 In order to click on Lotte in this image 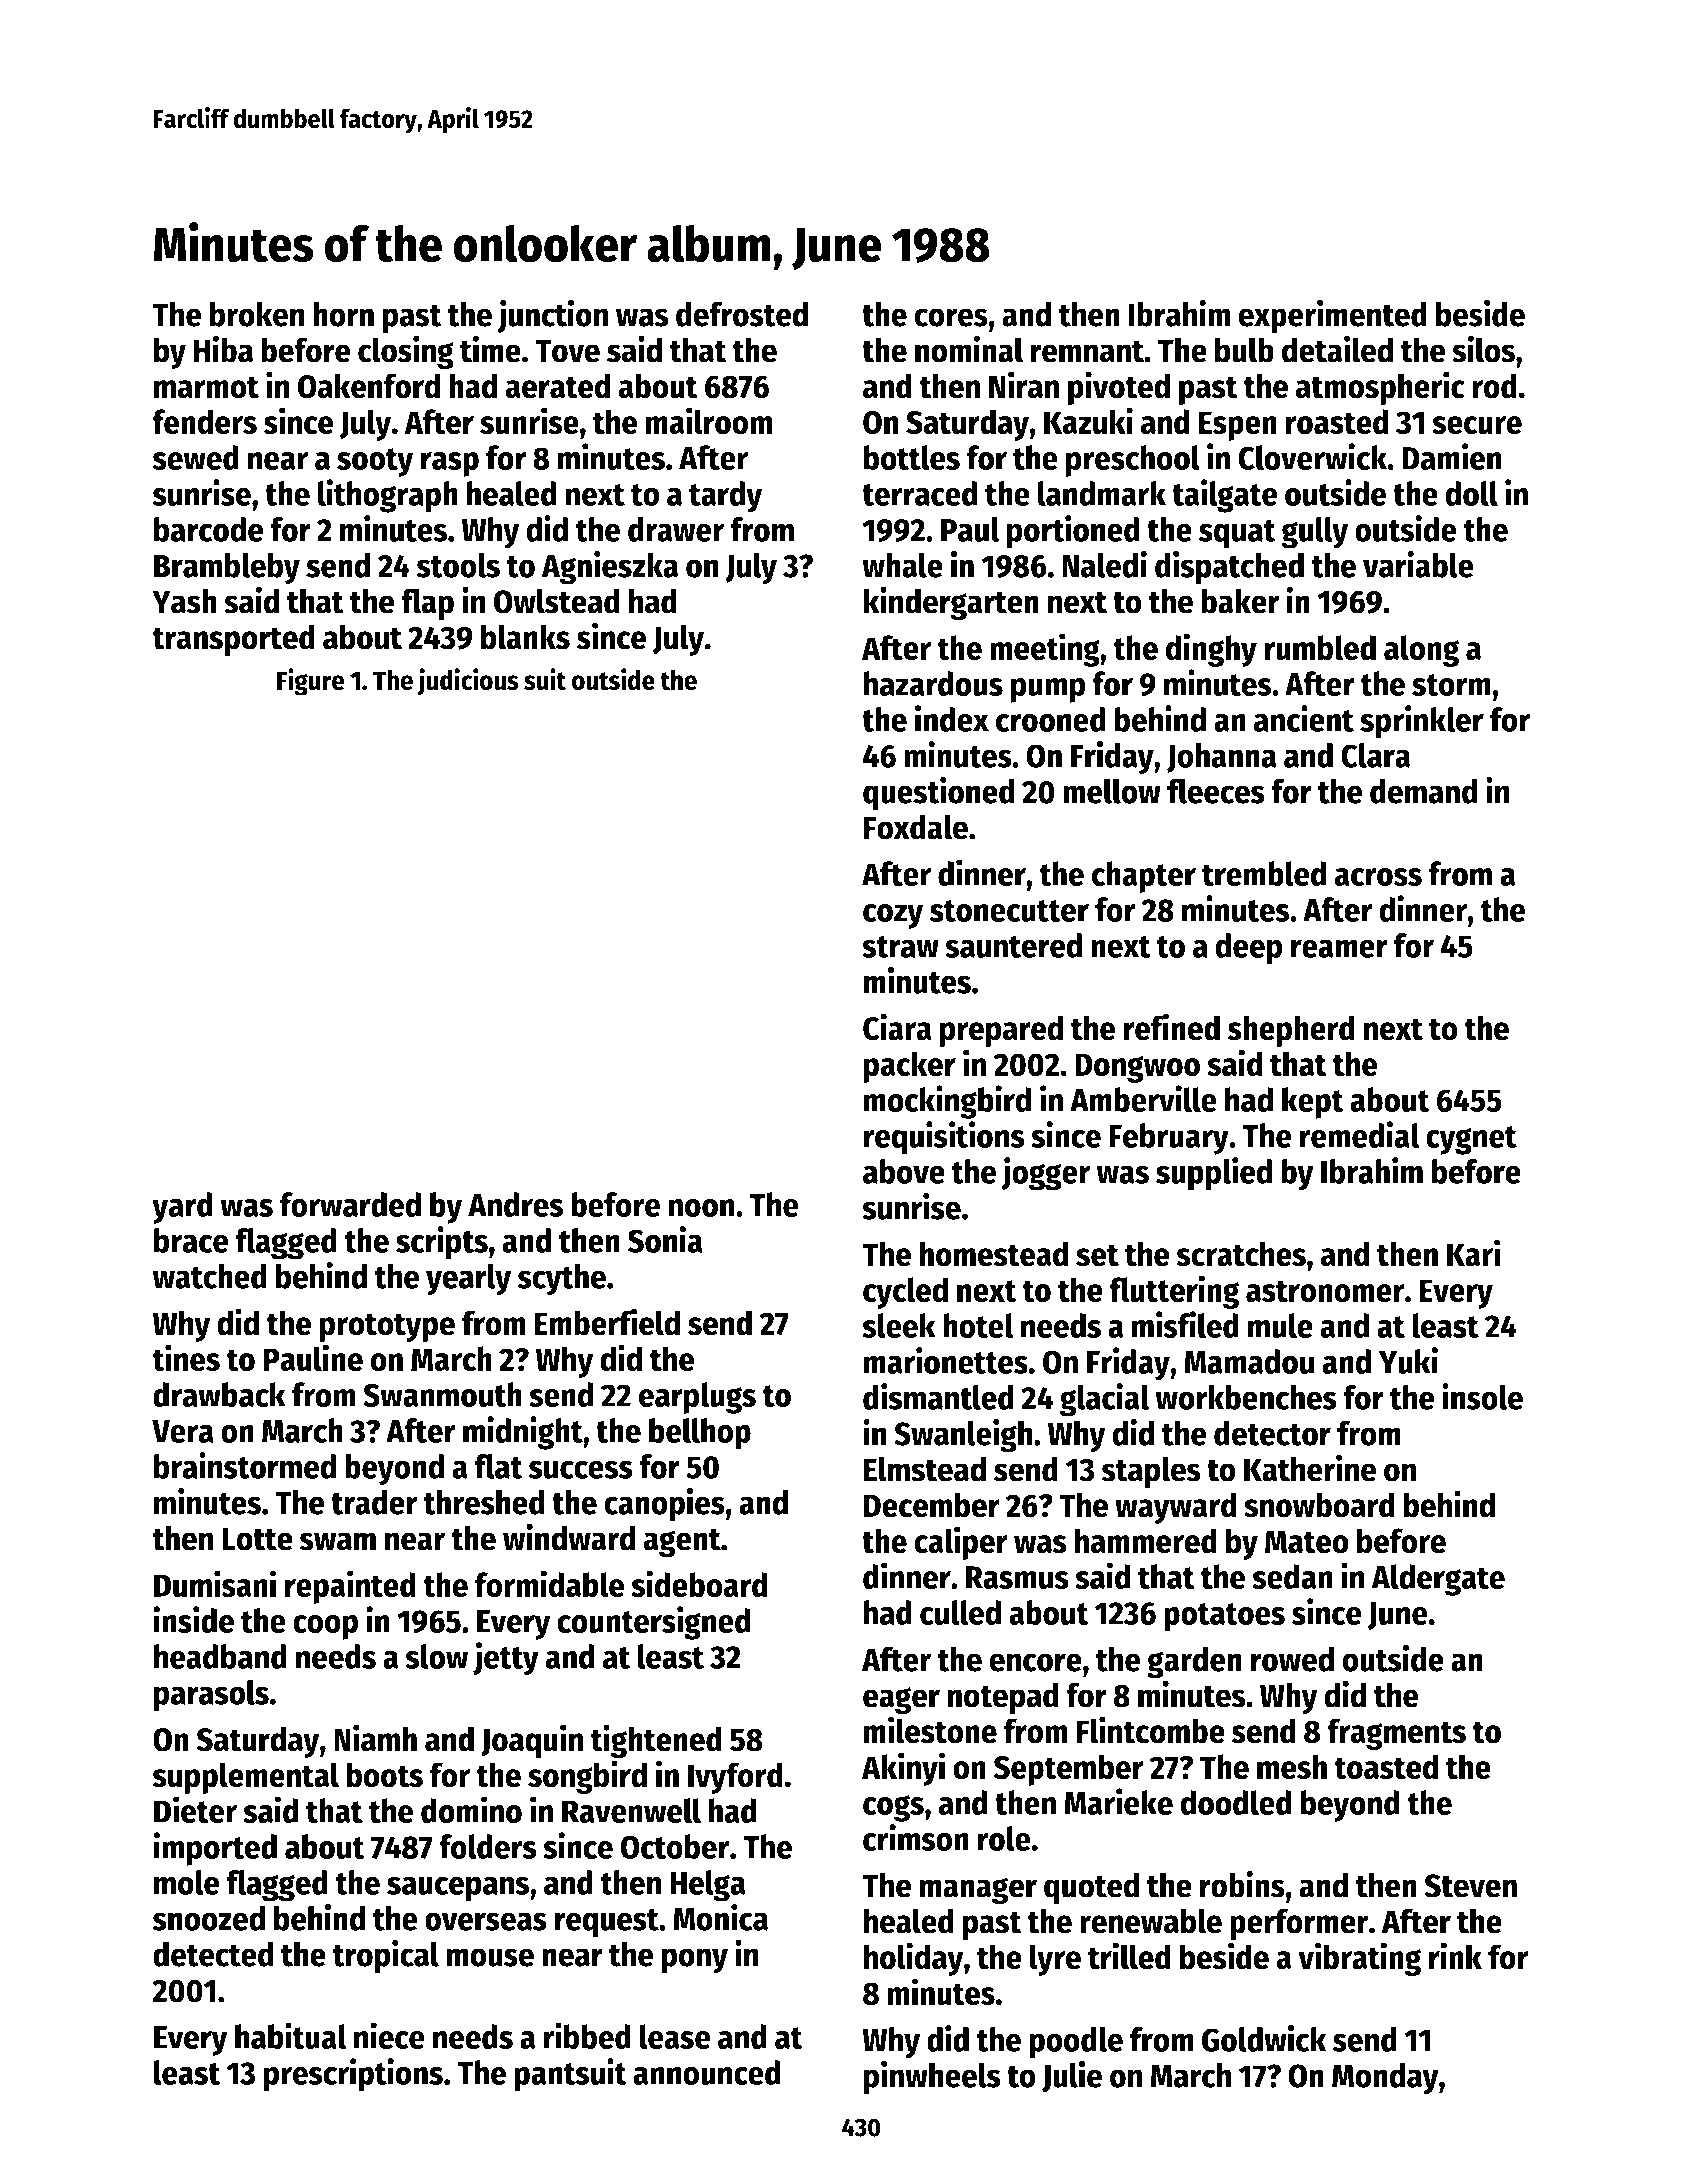, I will do `click(257, 1539)`.
